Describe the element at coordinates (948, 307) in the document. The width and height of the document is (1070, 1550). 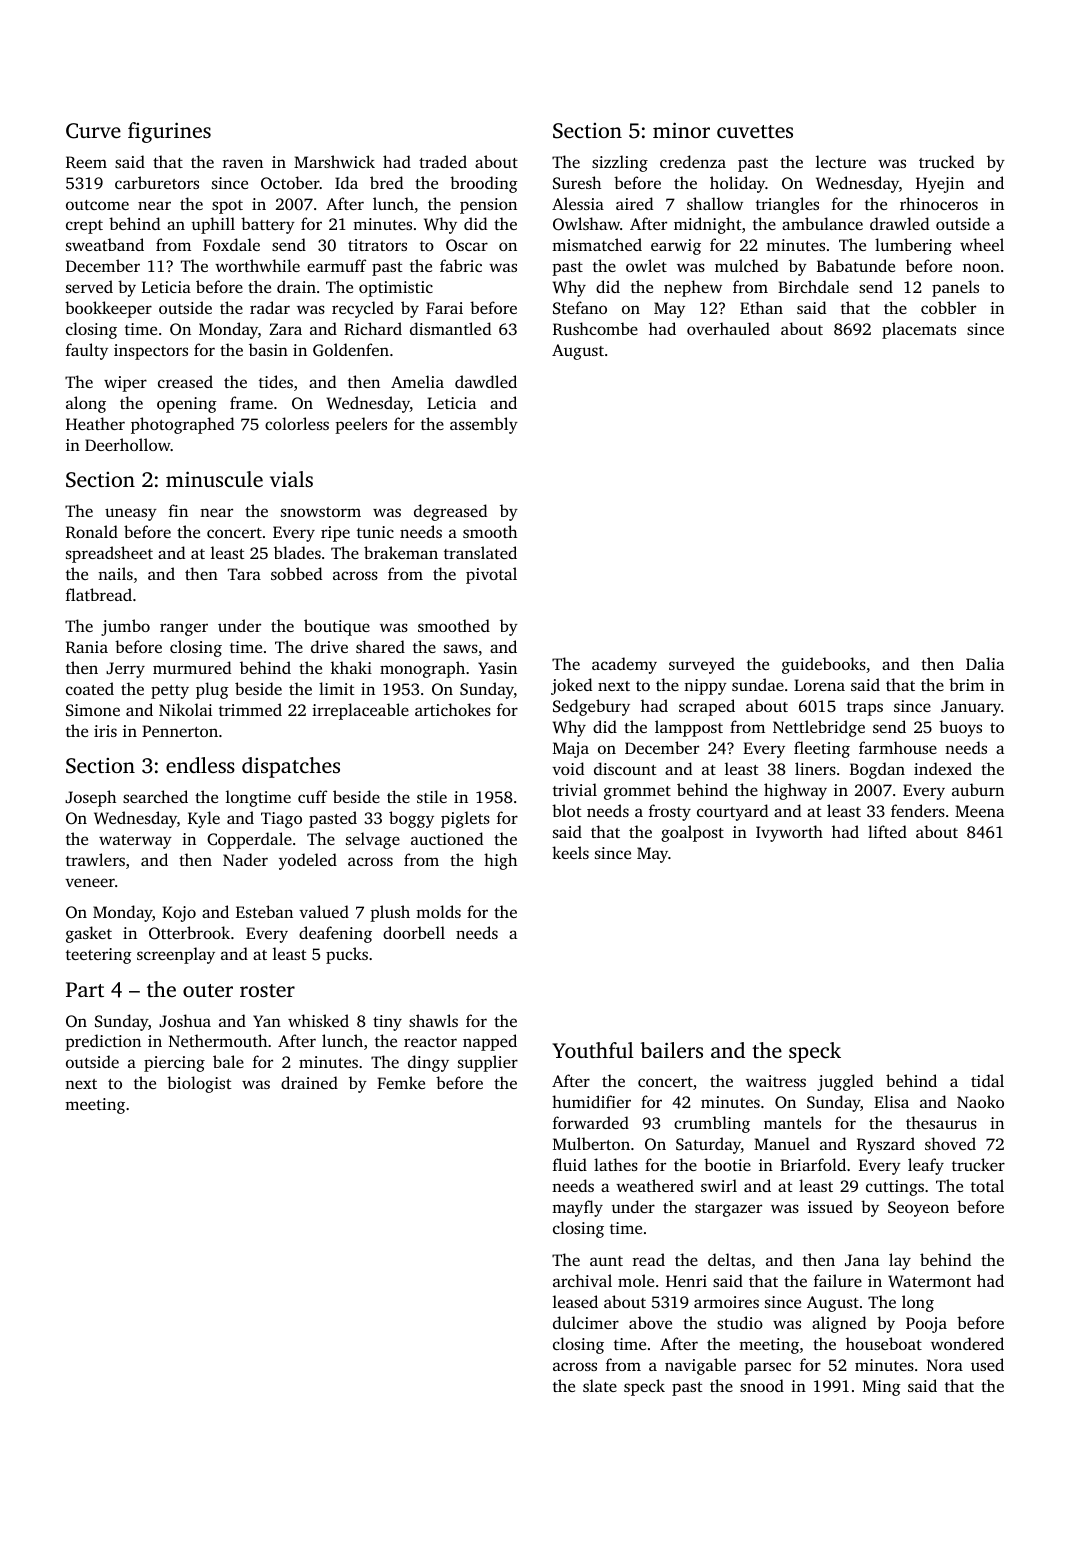
I see `cobbler` at that location.
